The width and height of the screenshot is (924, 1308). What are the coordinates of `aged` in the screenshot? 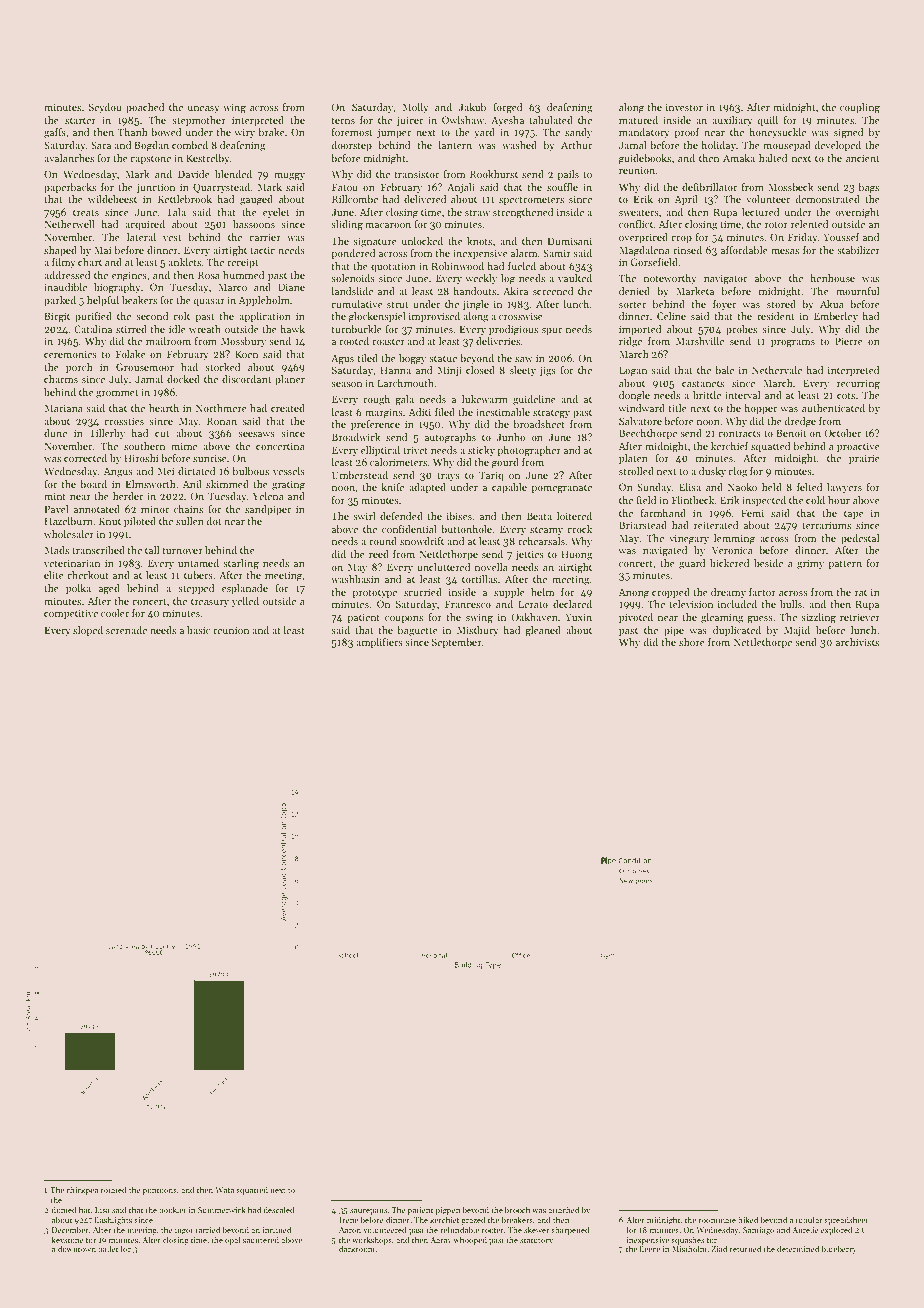 It's located at (109, 589).
